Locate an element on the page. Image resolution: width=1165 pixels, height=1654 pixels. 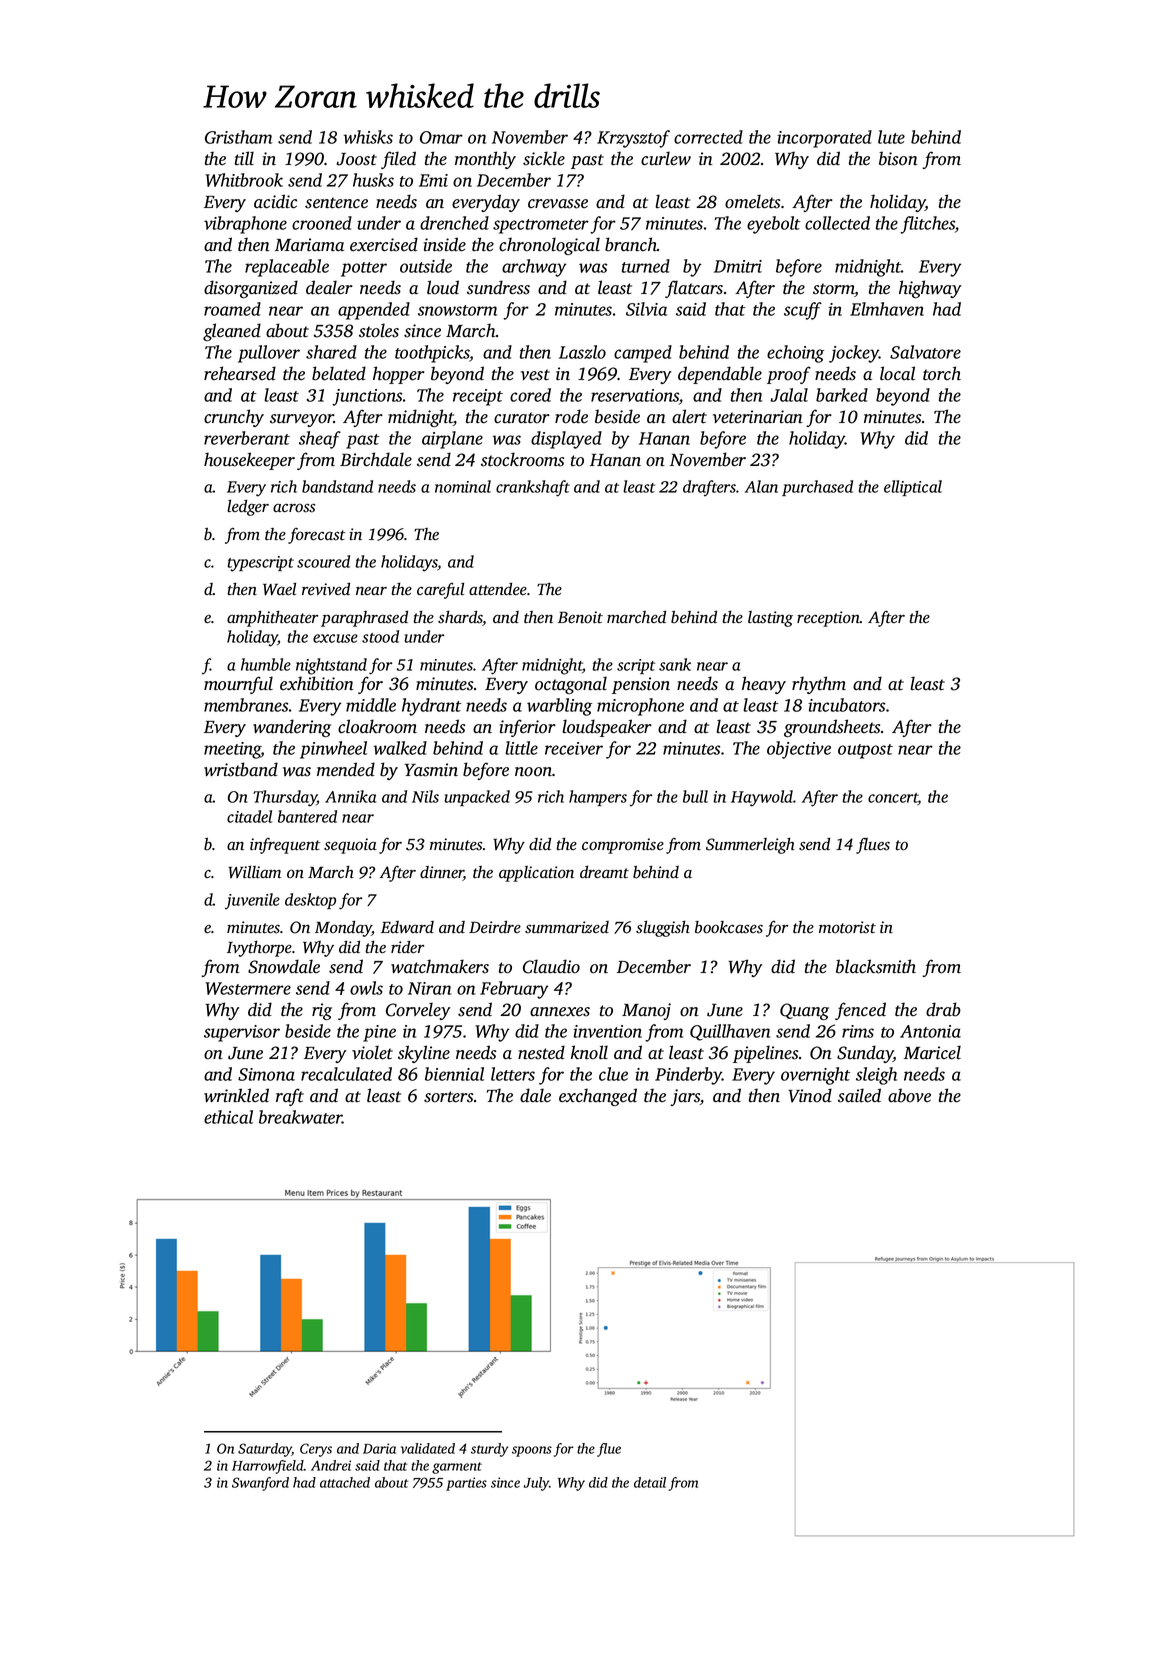
motorist is located at coordinates (847, 927).
